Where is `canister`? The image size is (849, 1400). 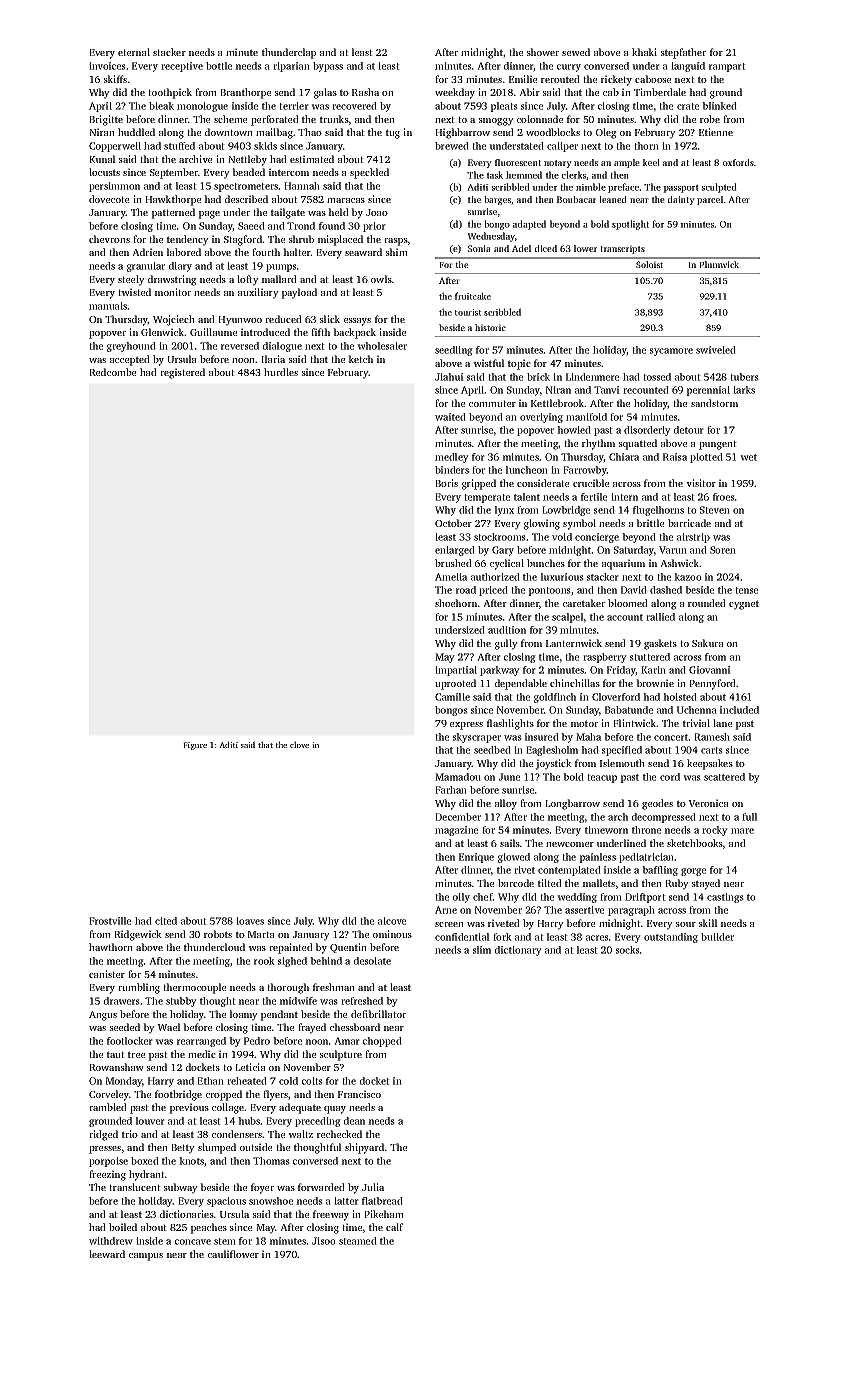
canister is located at coordinates (107, 974).
